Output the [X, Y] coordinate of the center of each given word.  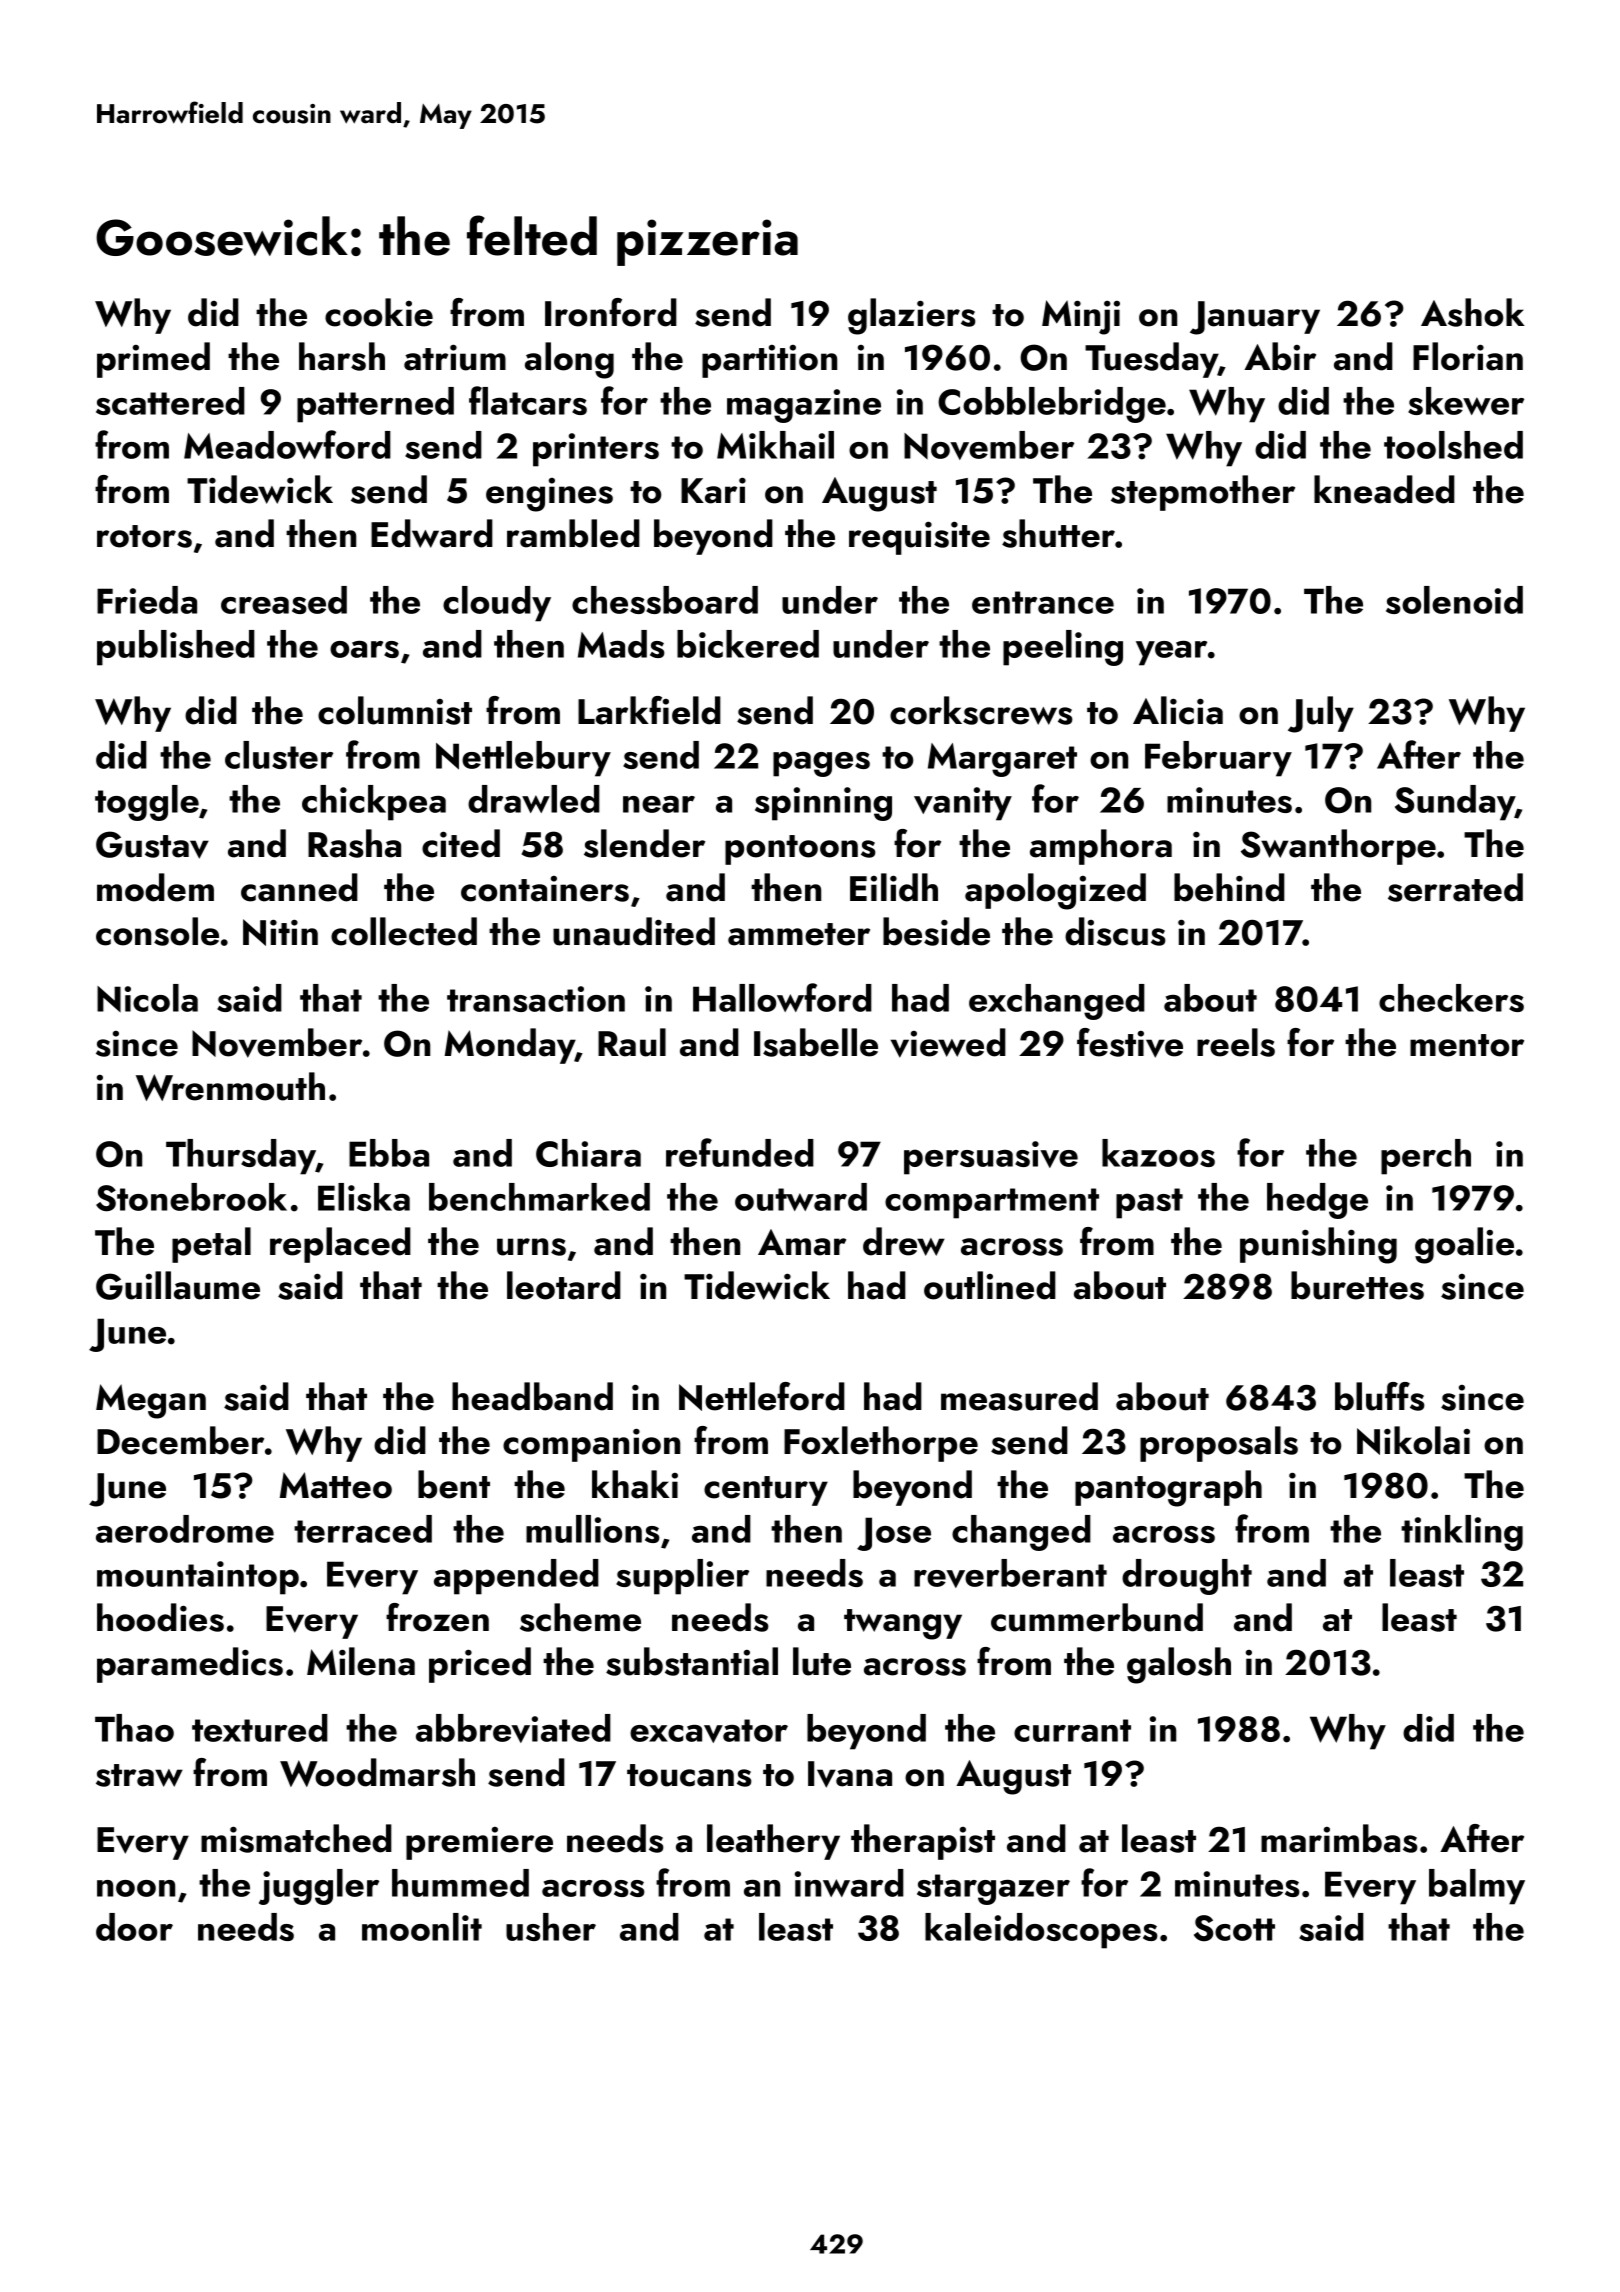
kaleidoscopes [1041, 1931]
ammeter [799, 934]
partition [769, 361]
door [134, 1927]
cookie [379, 312]
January [1255, 318]
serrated [1455, 887]
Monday [510, 1046]
